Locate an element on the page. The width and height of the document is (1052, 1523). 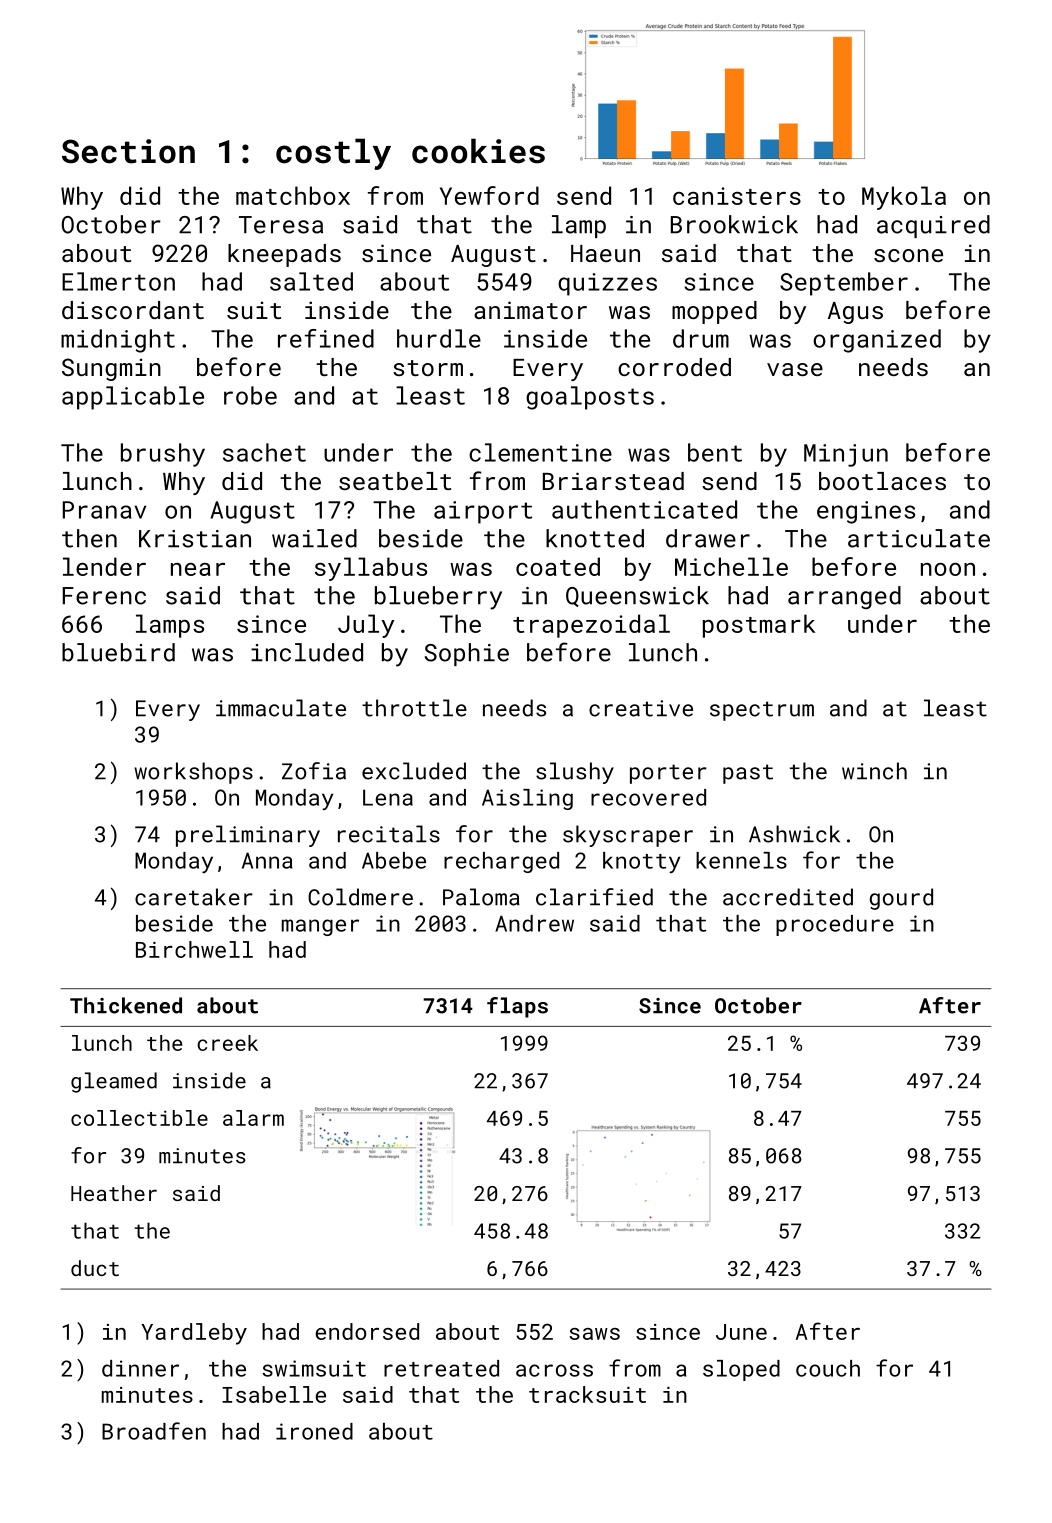
costly is located at coordinates (333, 154).
